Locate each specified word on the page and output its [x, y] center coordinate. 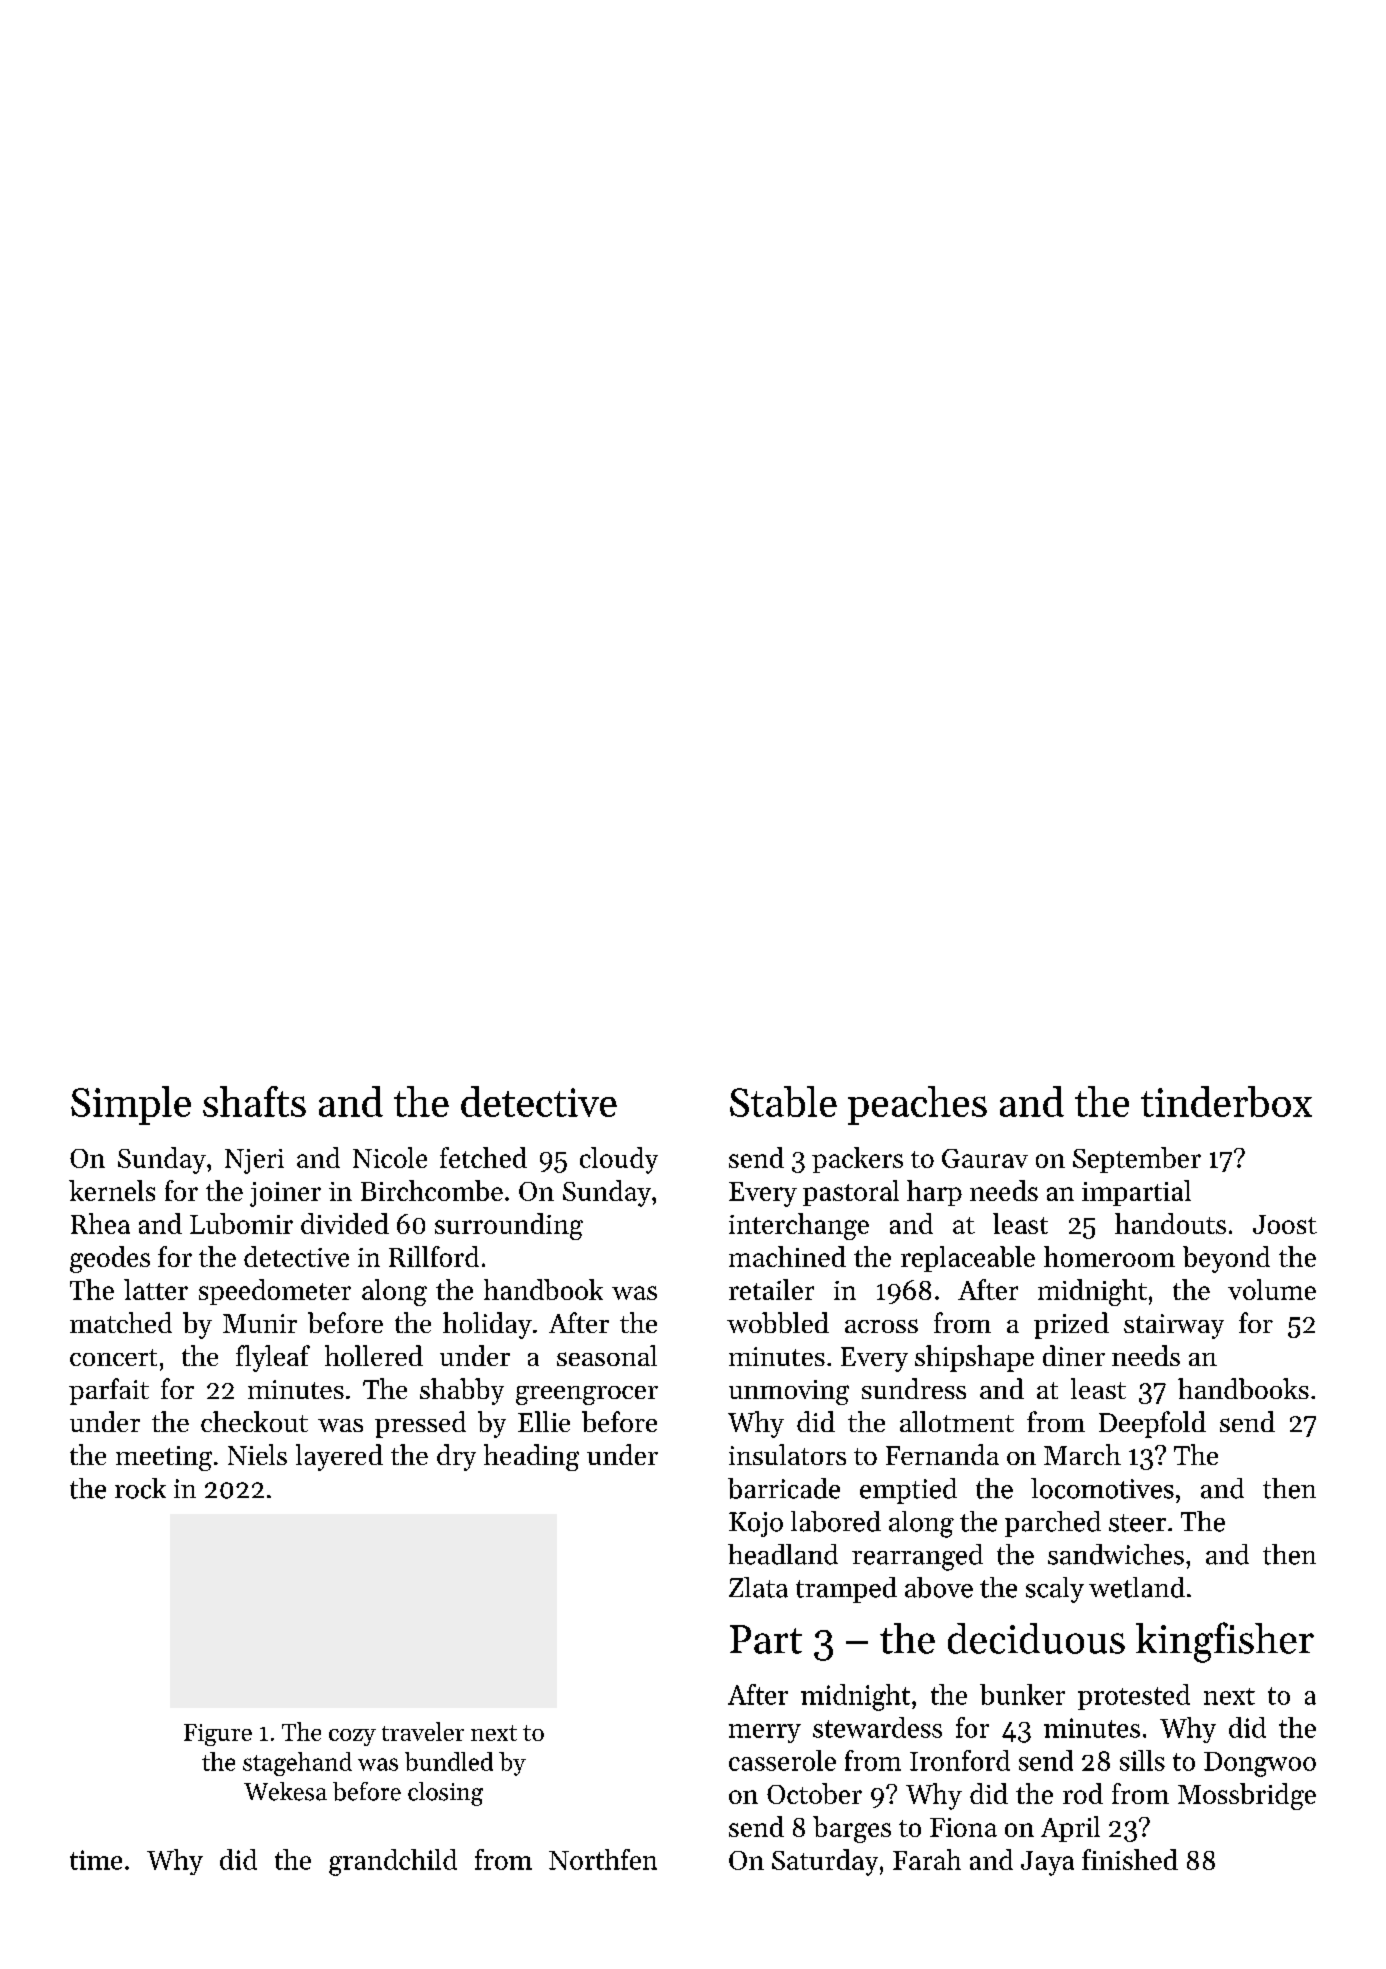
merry [765, 1733]
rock [140, 1488]
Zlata [758, 1587]
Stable [783, 1101]
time [96, 1860]
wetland [1137, 1587]
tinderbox [1226, 1101]
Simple [131, 1105]
